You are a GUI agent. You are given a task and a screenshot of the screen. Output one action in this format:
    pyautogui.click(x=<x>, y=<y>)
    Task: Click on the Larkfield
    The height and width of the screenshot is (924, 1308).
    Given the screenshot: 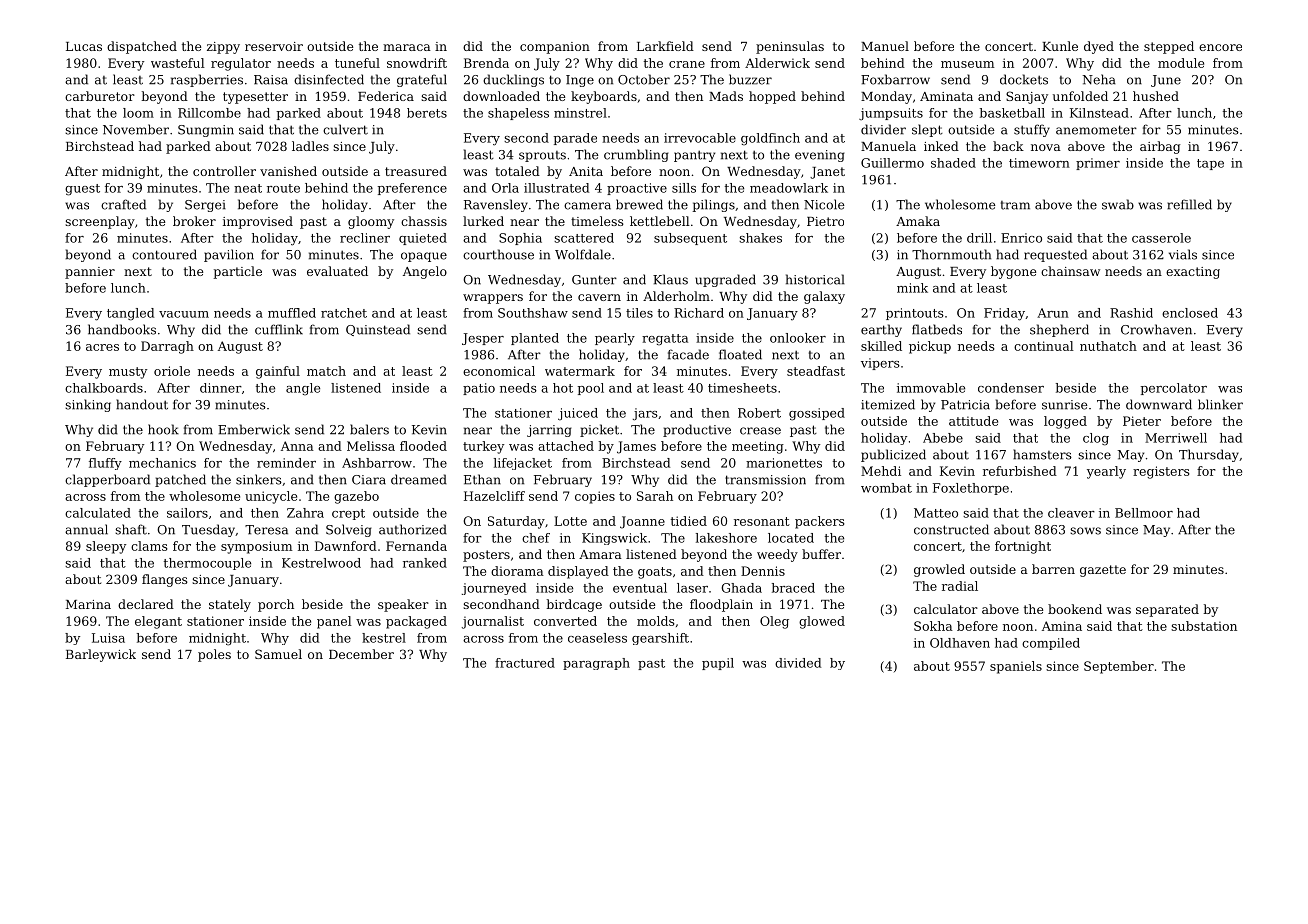 What is the action you would take?
    pyautogui.click(x=665, y=46)
